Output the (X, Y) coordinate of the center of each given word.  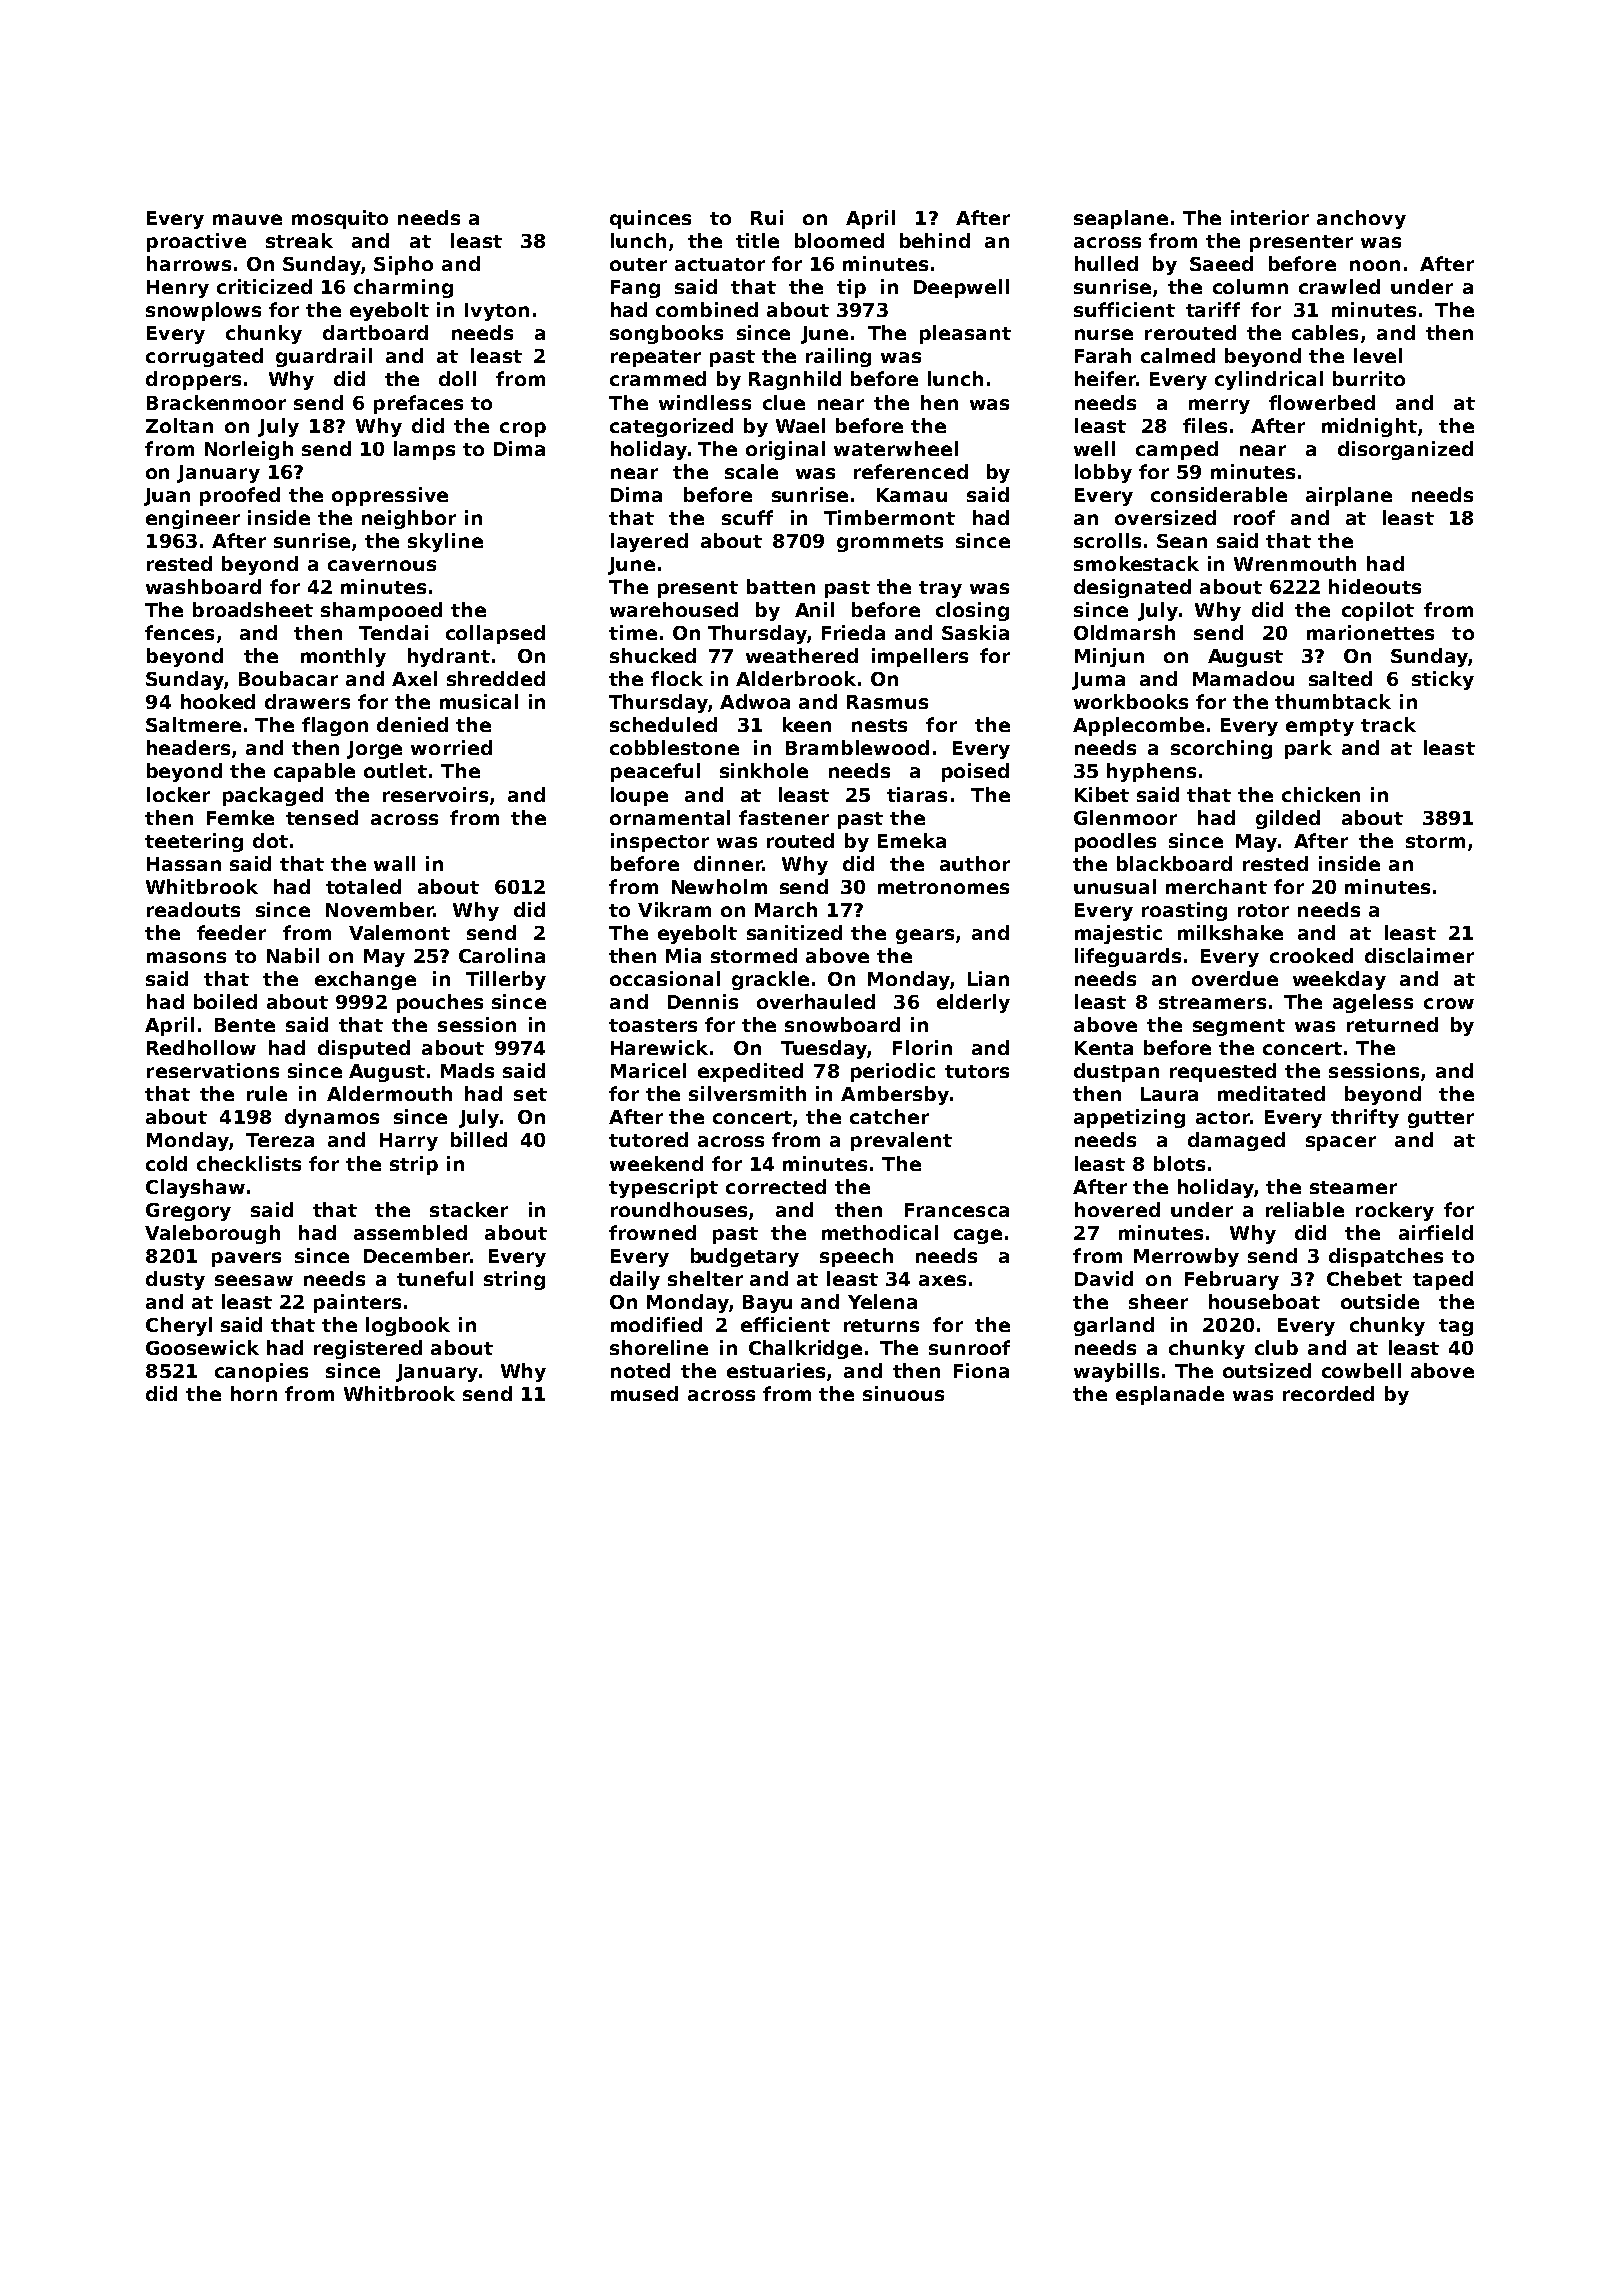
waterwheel (896, 448)
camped (1177, 450)
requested (1223, 1072)
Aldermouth (389, 1093)
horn (254, 1393)
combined (707, 309)
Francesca (957, 1210)
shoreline (659, 1347)
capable (314, 772)
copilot (1378, 611)
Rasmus (887, 702)
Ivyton (497, 312)
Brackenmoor (216, 402)
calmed (1178, 355)
